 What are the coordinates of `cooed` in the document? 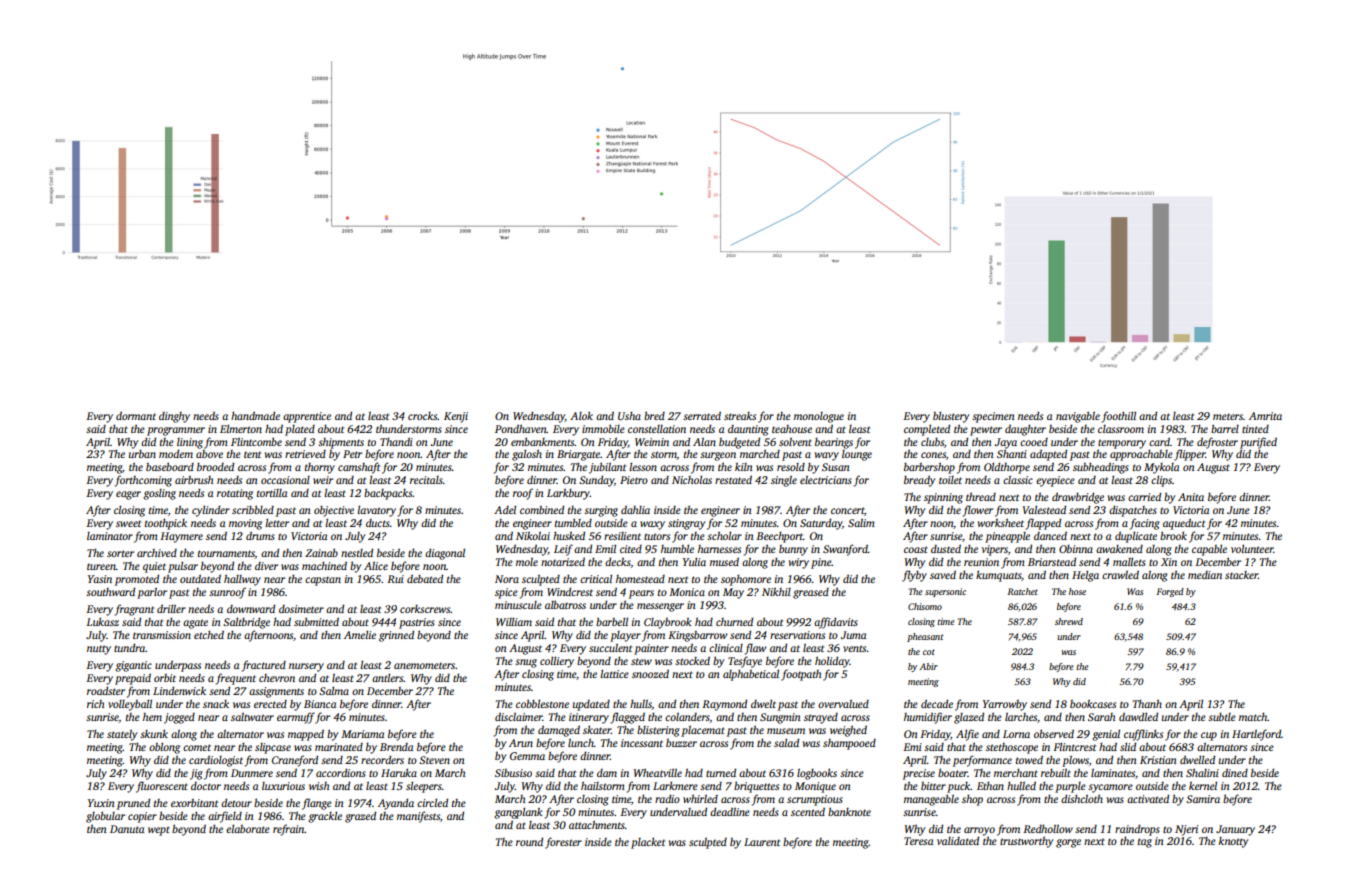 It's located at (1034, 442).
